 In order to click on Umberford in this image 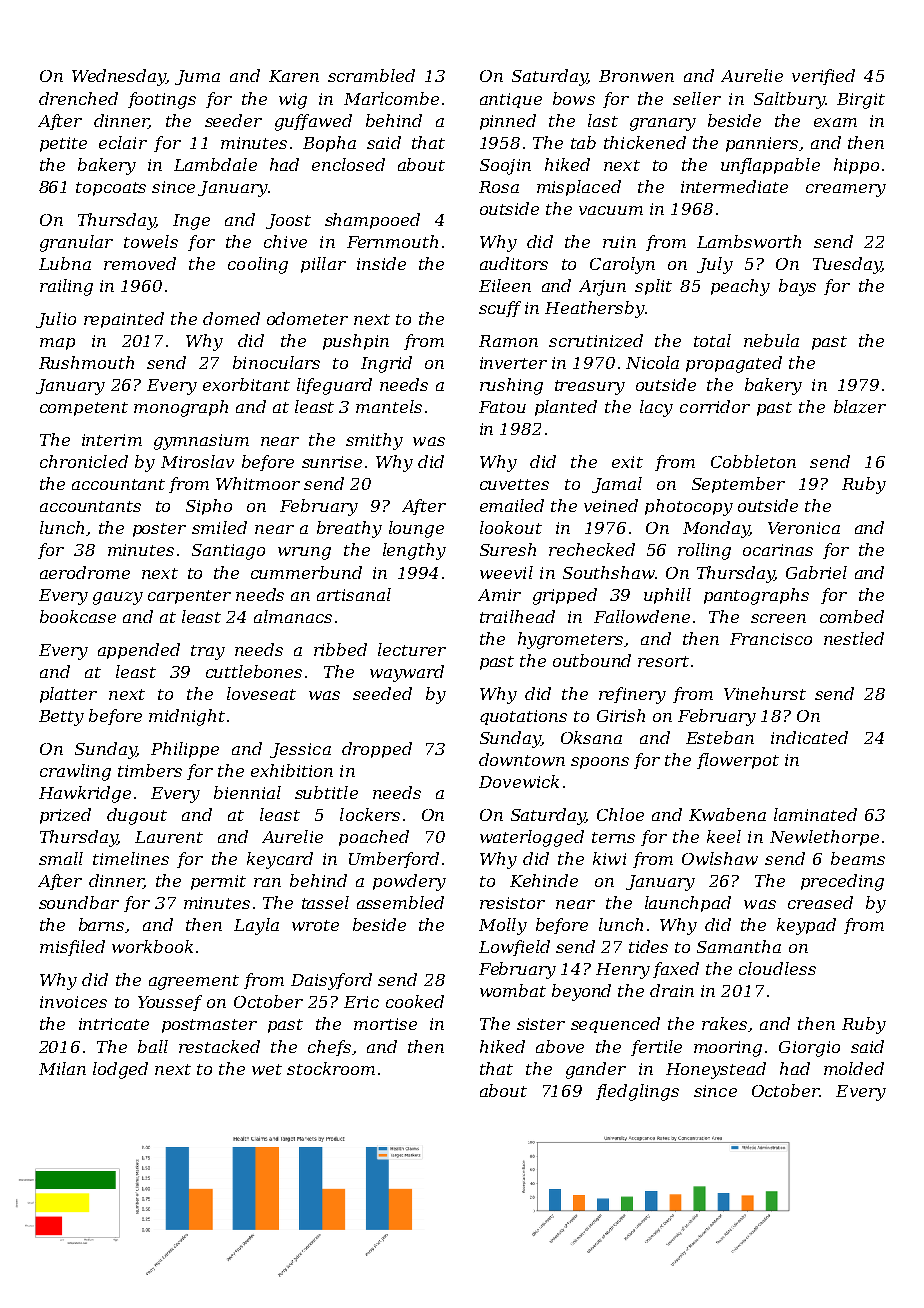, I will do `click(394, 860)`.
